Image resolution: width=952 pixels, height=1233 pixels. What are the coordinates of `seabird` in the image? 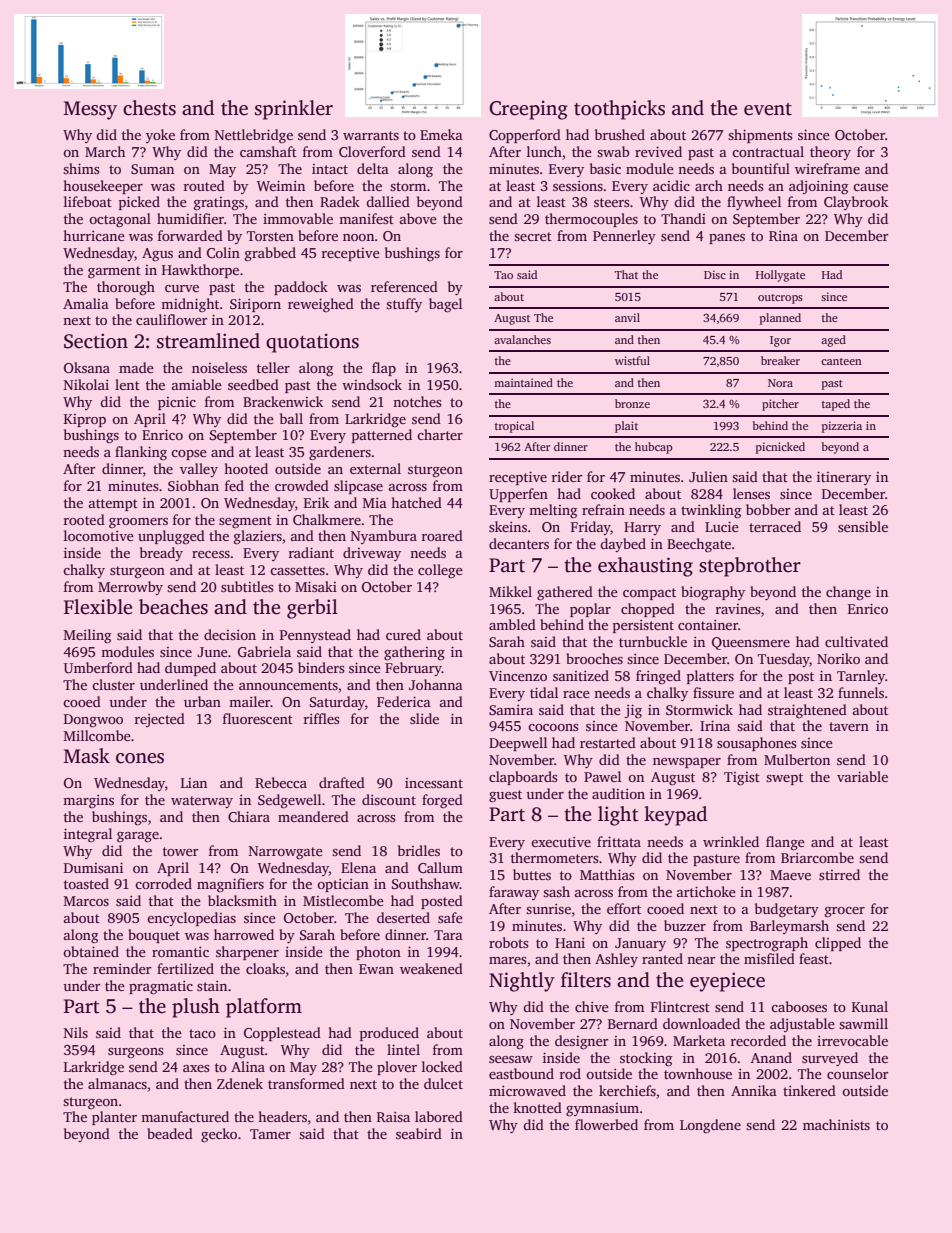 It's located at (419, 1133).
